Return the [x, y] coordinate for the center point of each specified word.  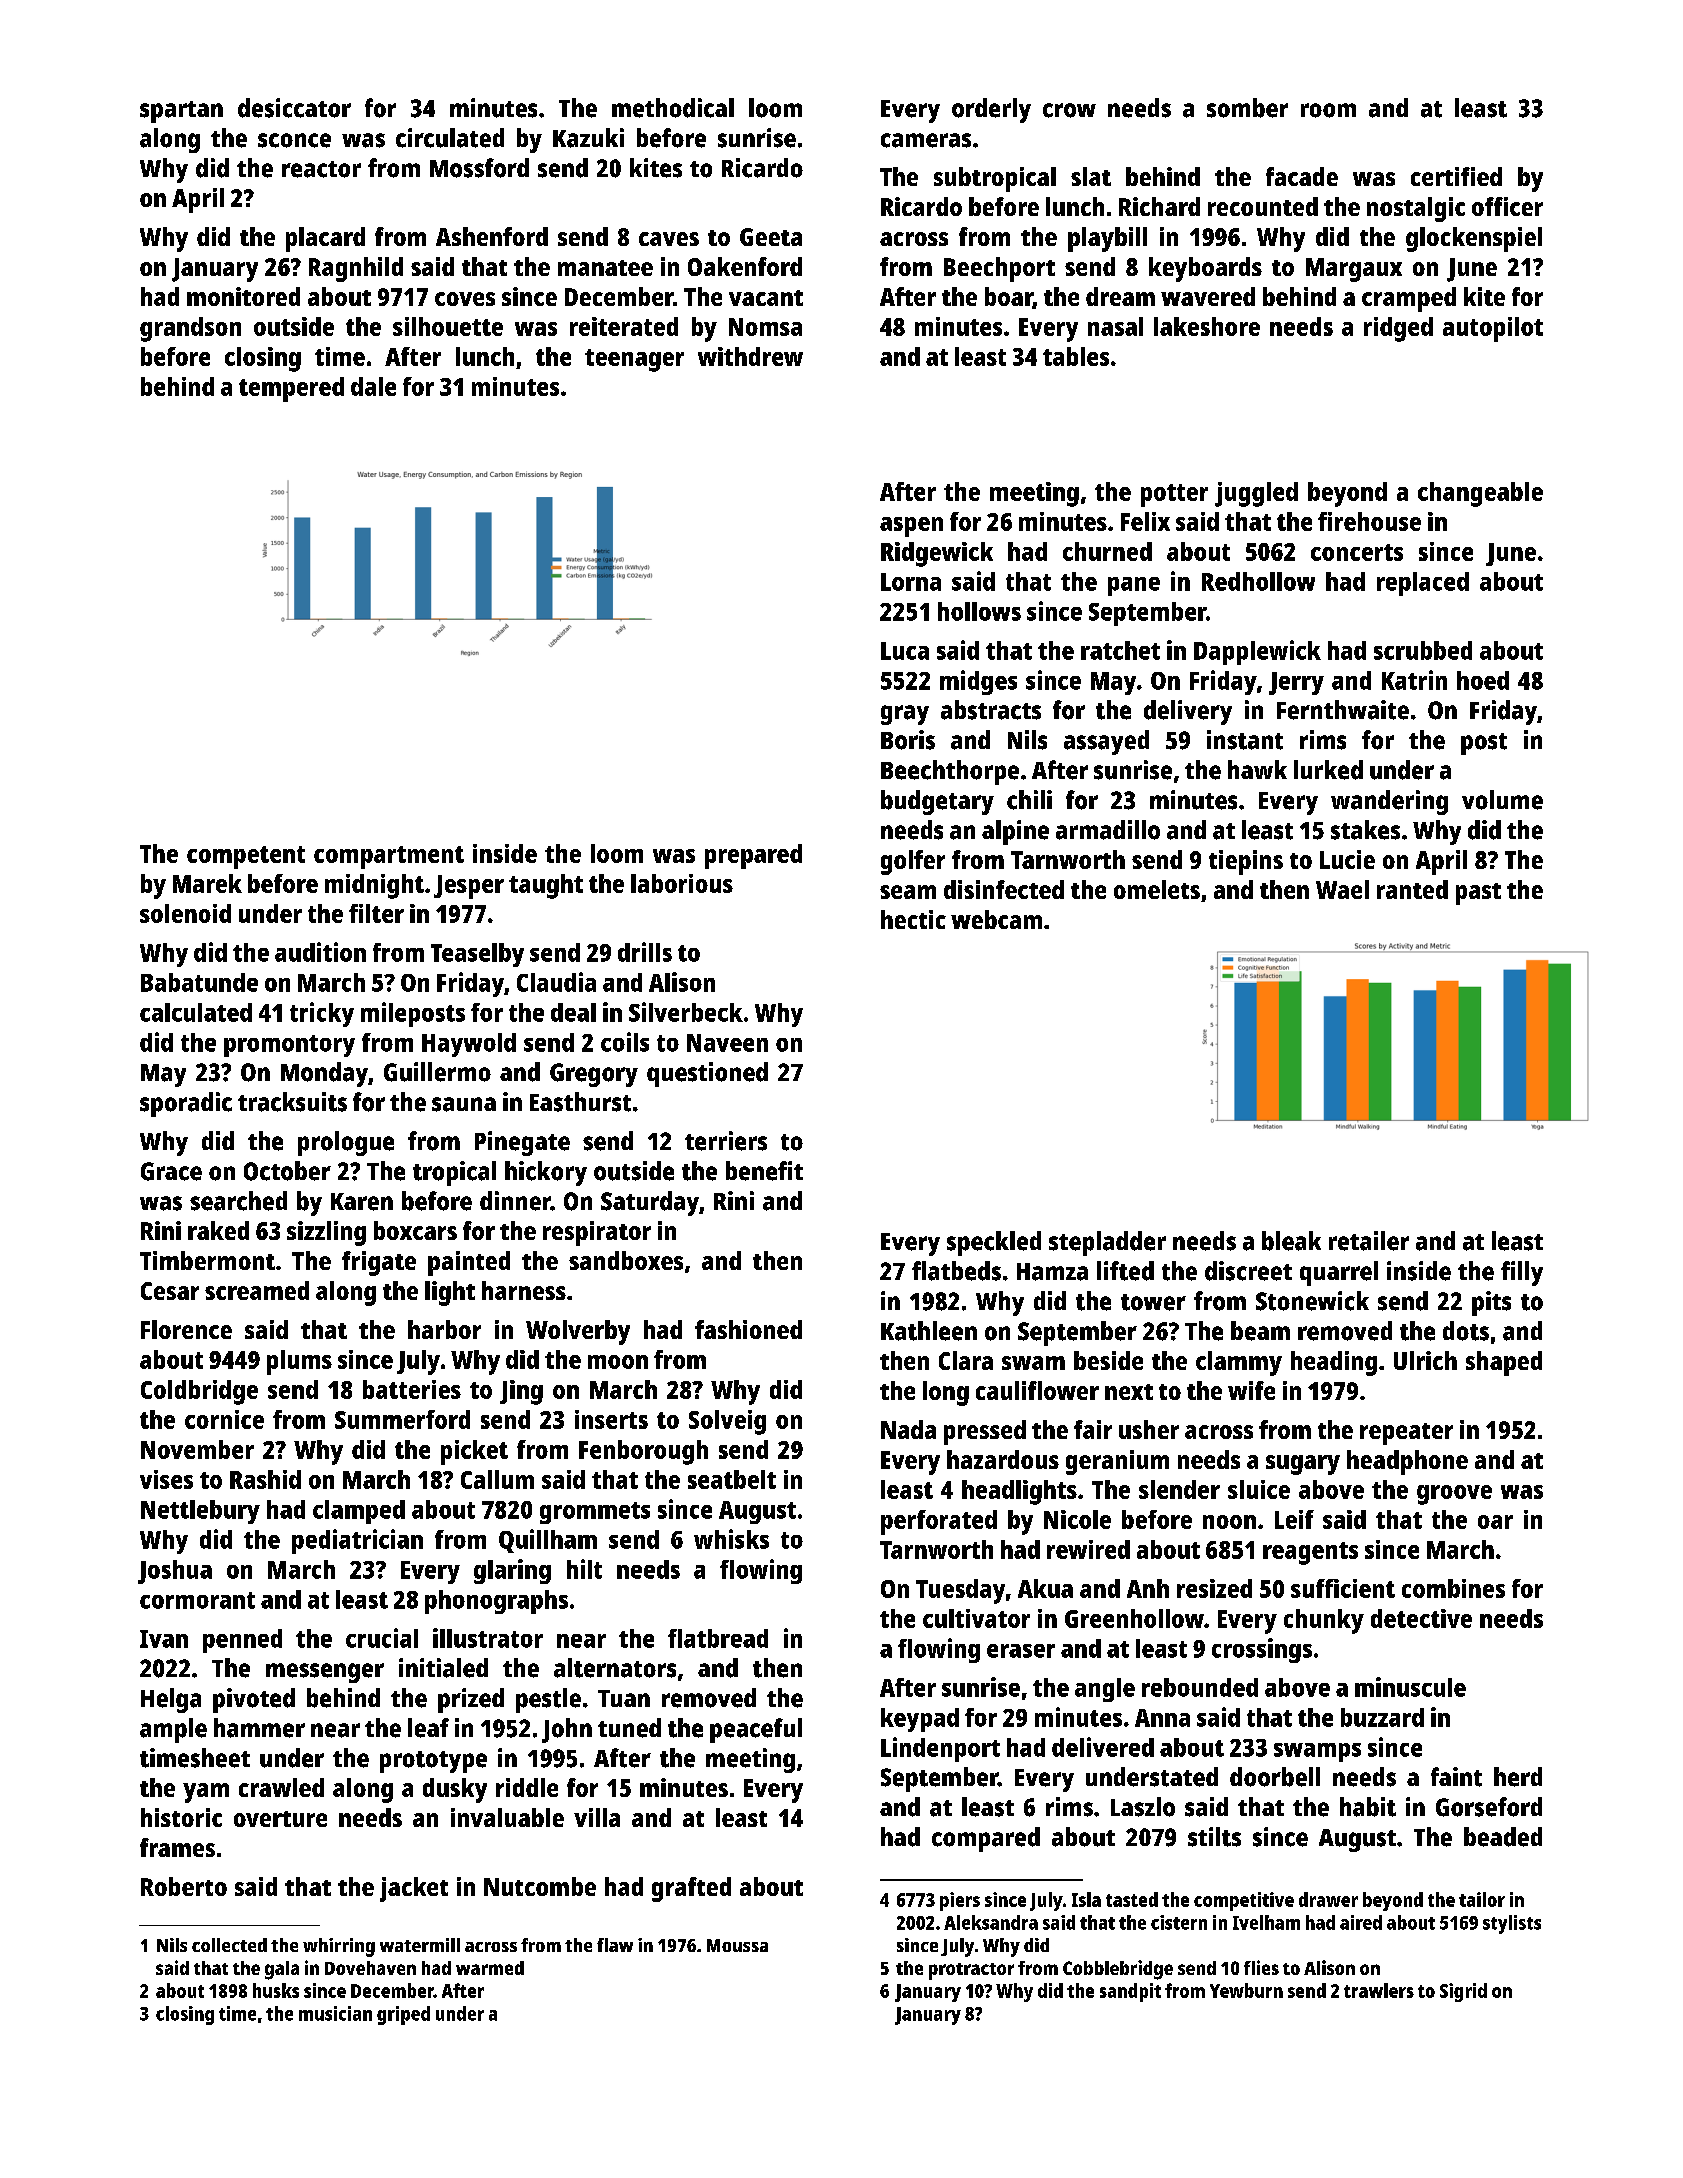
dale [373, 386]
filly [1522, 1273]
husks [276, 1990]
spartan [181, 112]
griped [403, 2015]
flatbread [718, 1638]
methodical [673, 108]
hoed [1483, 680]
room [1328, 110]
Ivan [164, 1639]
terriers [726, 1141]
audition [320, 952]
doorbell [1275, 1777]
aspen [911, 527]
